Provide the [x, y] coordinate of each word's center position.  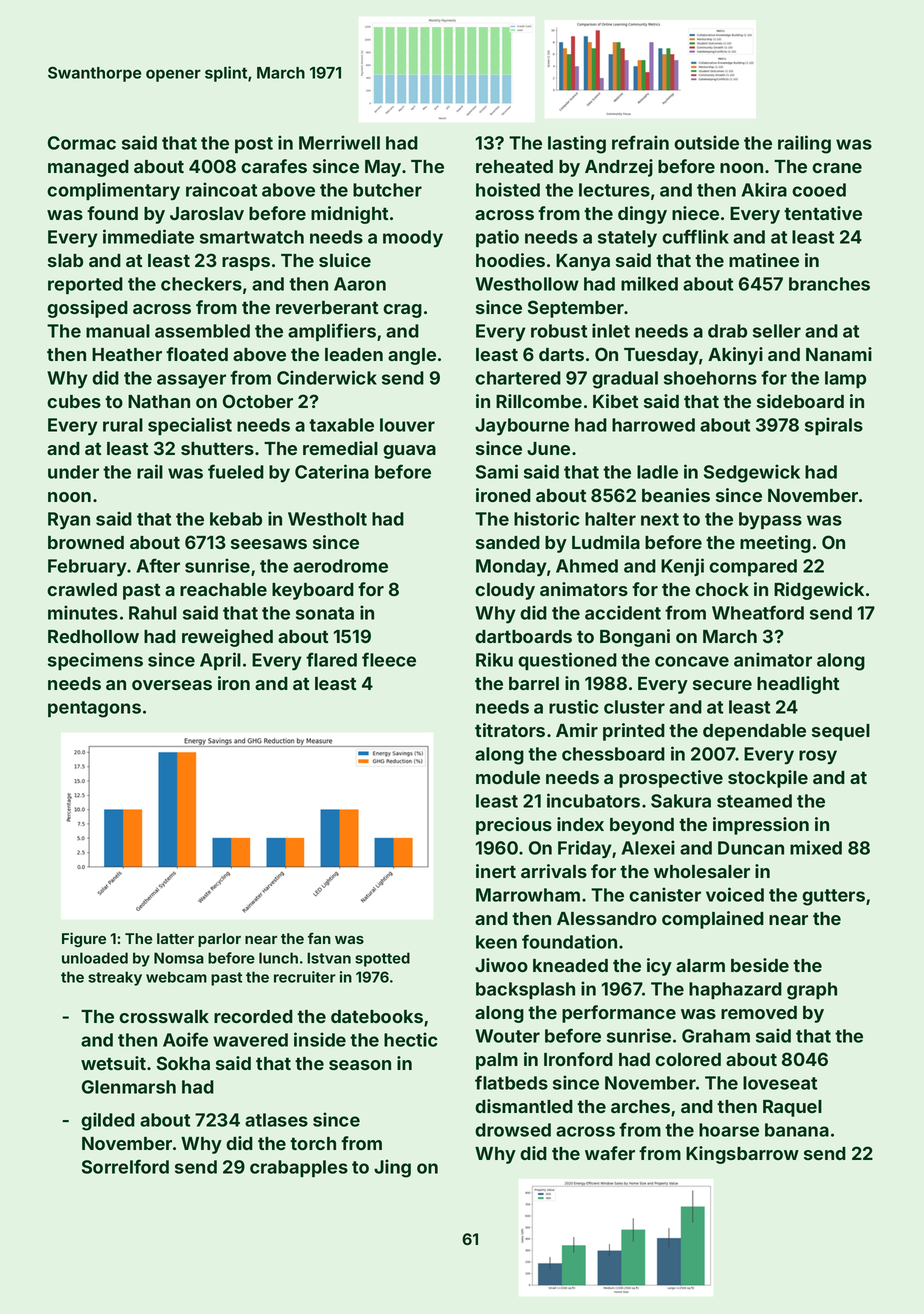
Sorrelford [125, 1166]
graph [812, 991]
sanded [508, 542]
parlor [219, 940]
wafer [610, 1153]
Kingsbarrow [742, 1155]
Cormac [82, 143]
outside [706, 142]
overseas [172, 685]
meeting [775, 544]
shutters [217, 448]
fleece [389, 659]
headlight [798, 685]
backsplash [525, 990]
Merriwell [339, 142]
